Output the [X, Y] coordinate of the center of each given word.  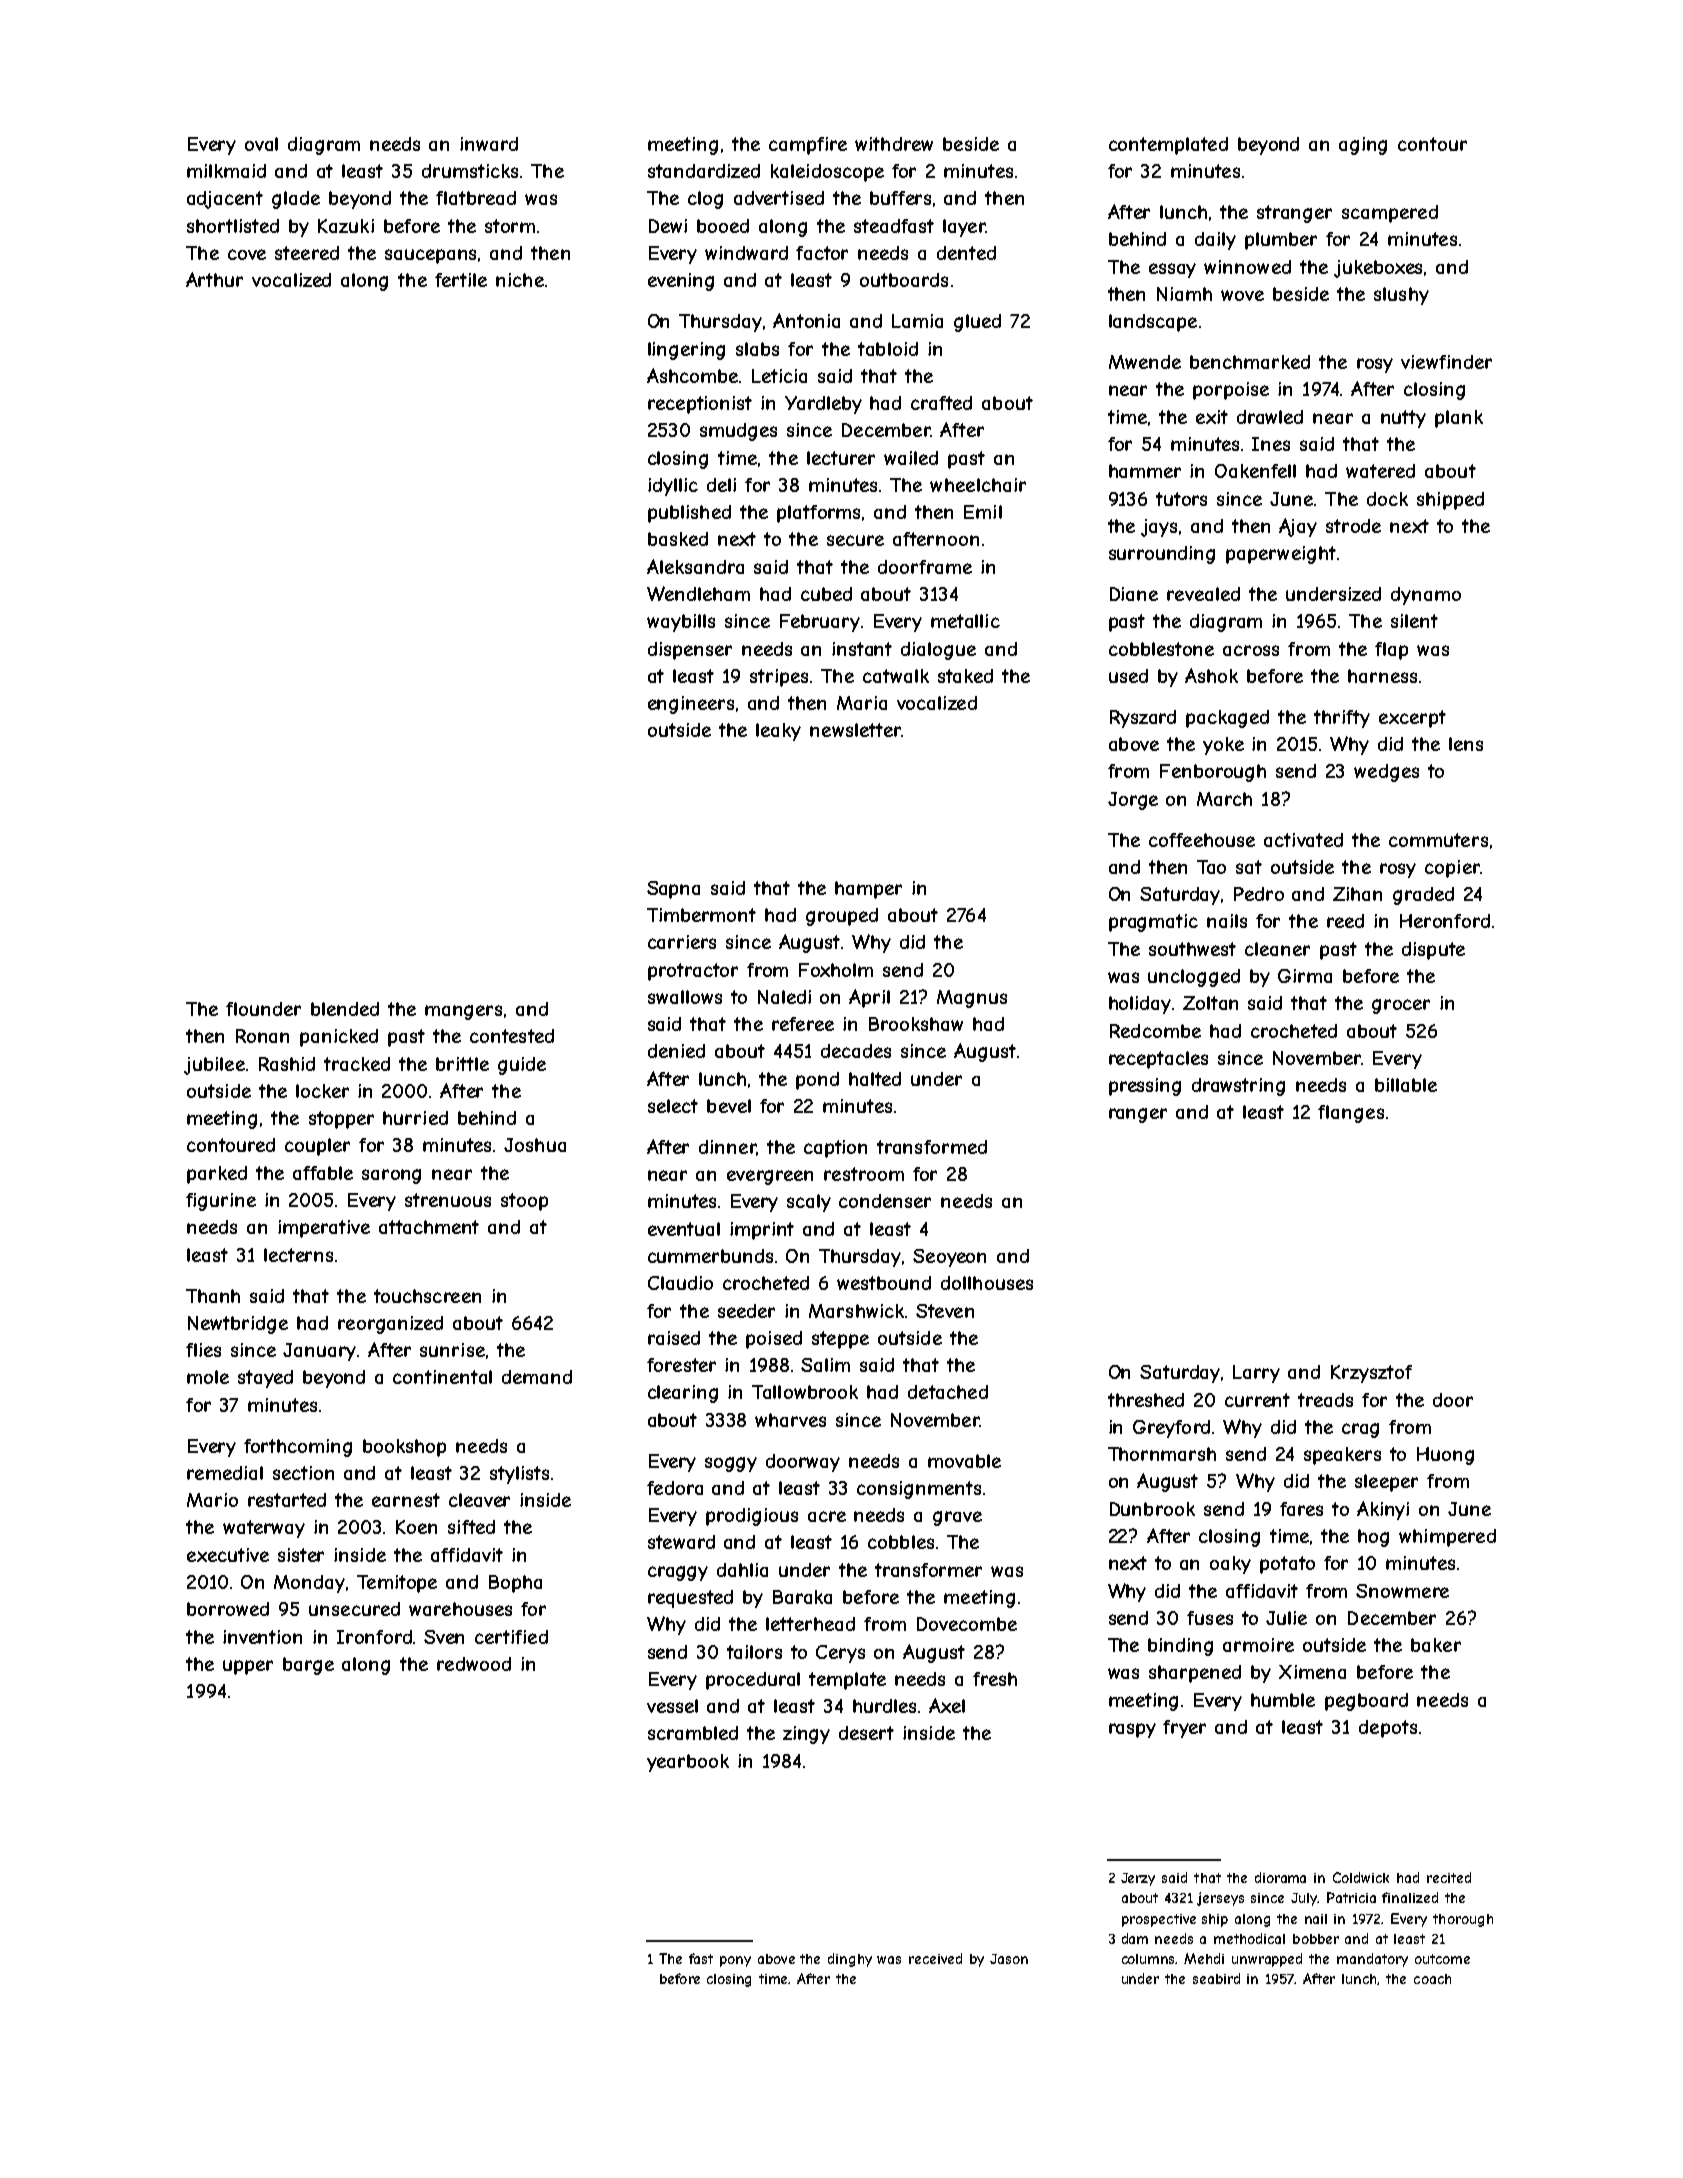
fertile [461, 280]
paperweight [1281, 555]
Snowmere [1402, 1591]
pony [735, 1961]
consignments [919, 1490]
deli [721, 485]
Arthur [214, 279]
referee [803, 1024]
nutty [1403, 419]
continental [442, 1377]
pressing [1145, 1087]
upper [248, 1667]
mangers [463, 1012]
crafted [941, 403]
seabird [1216, 1978]
